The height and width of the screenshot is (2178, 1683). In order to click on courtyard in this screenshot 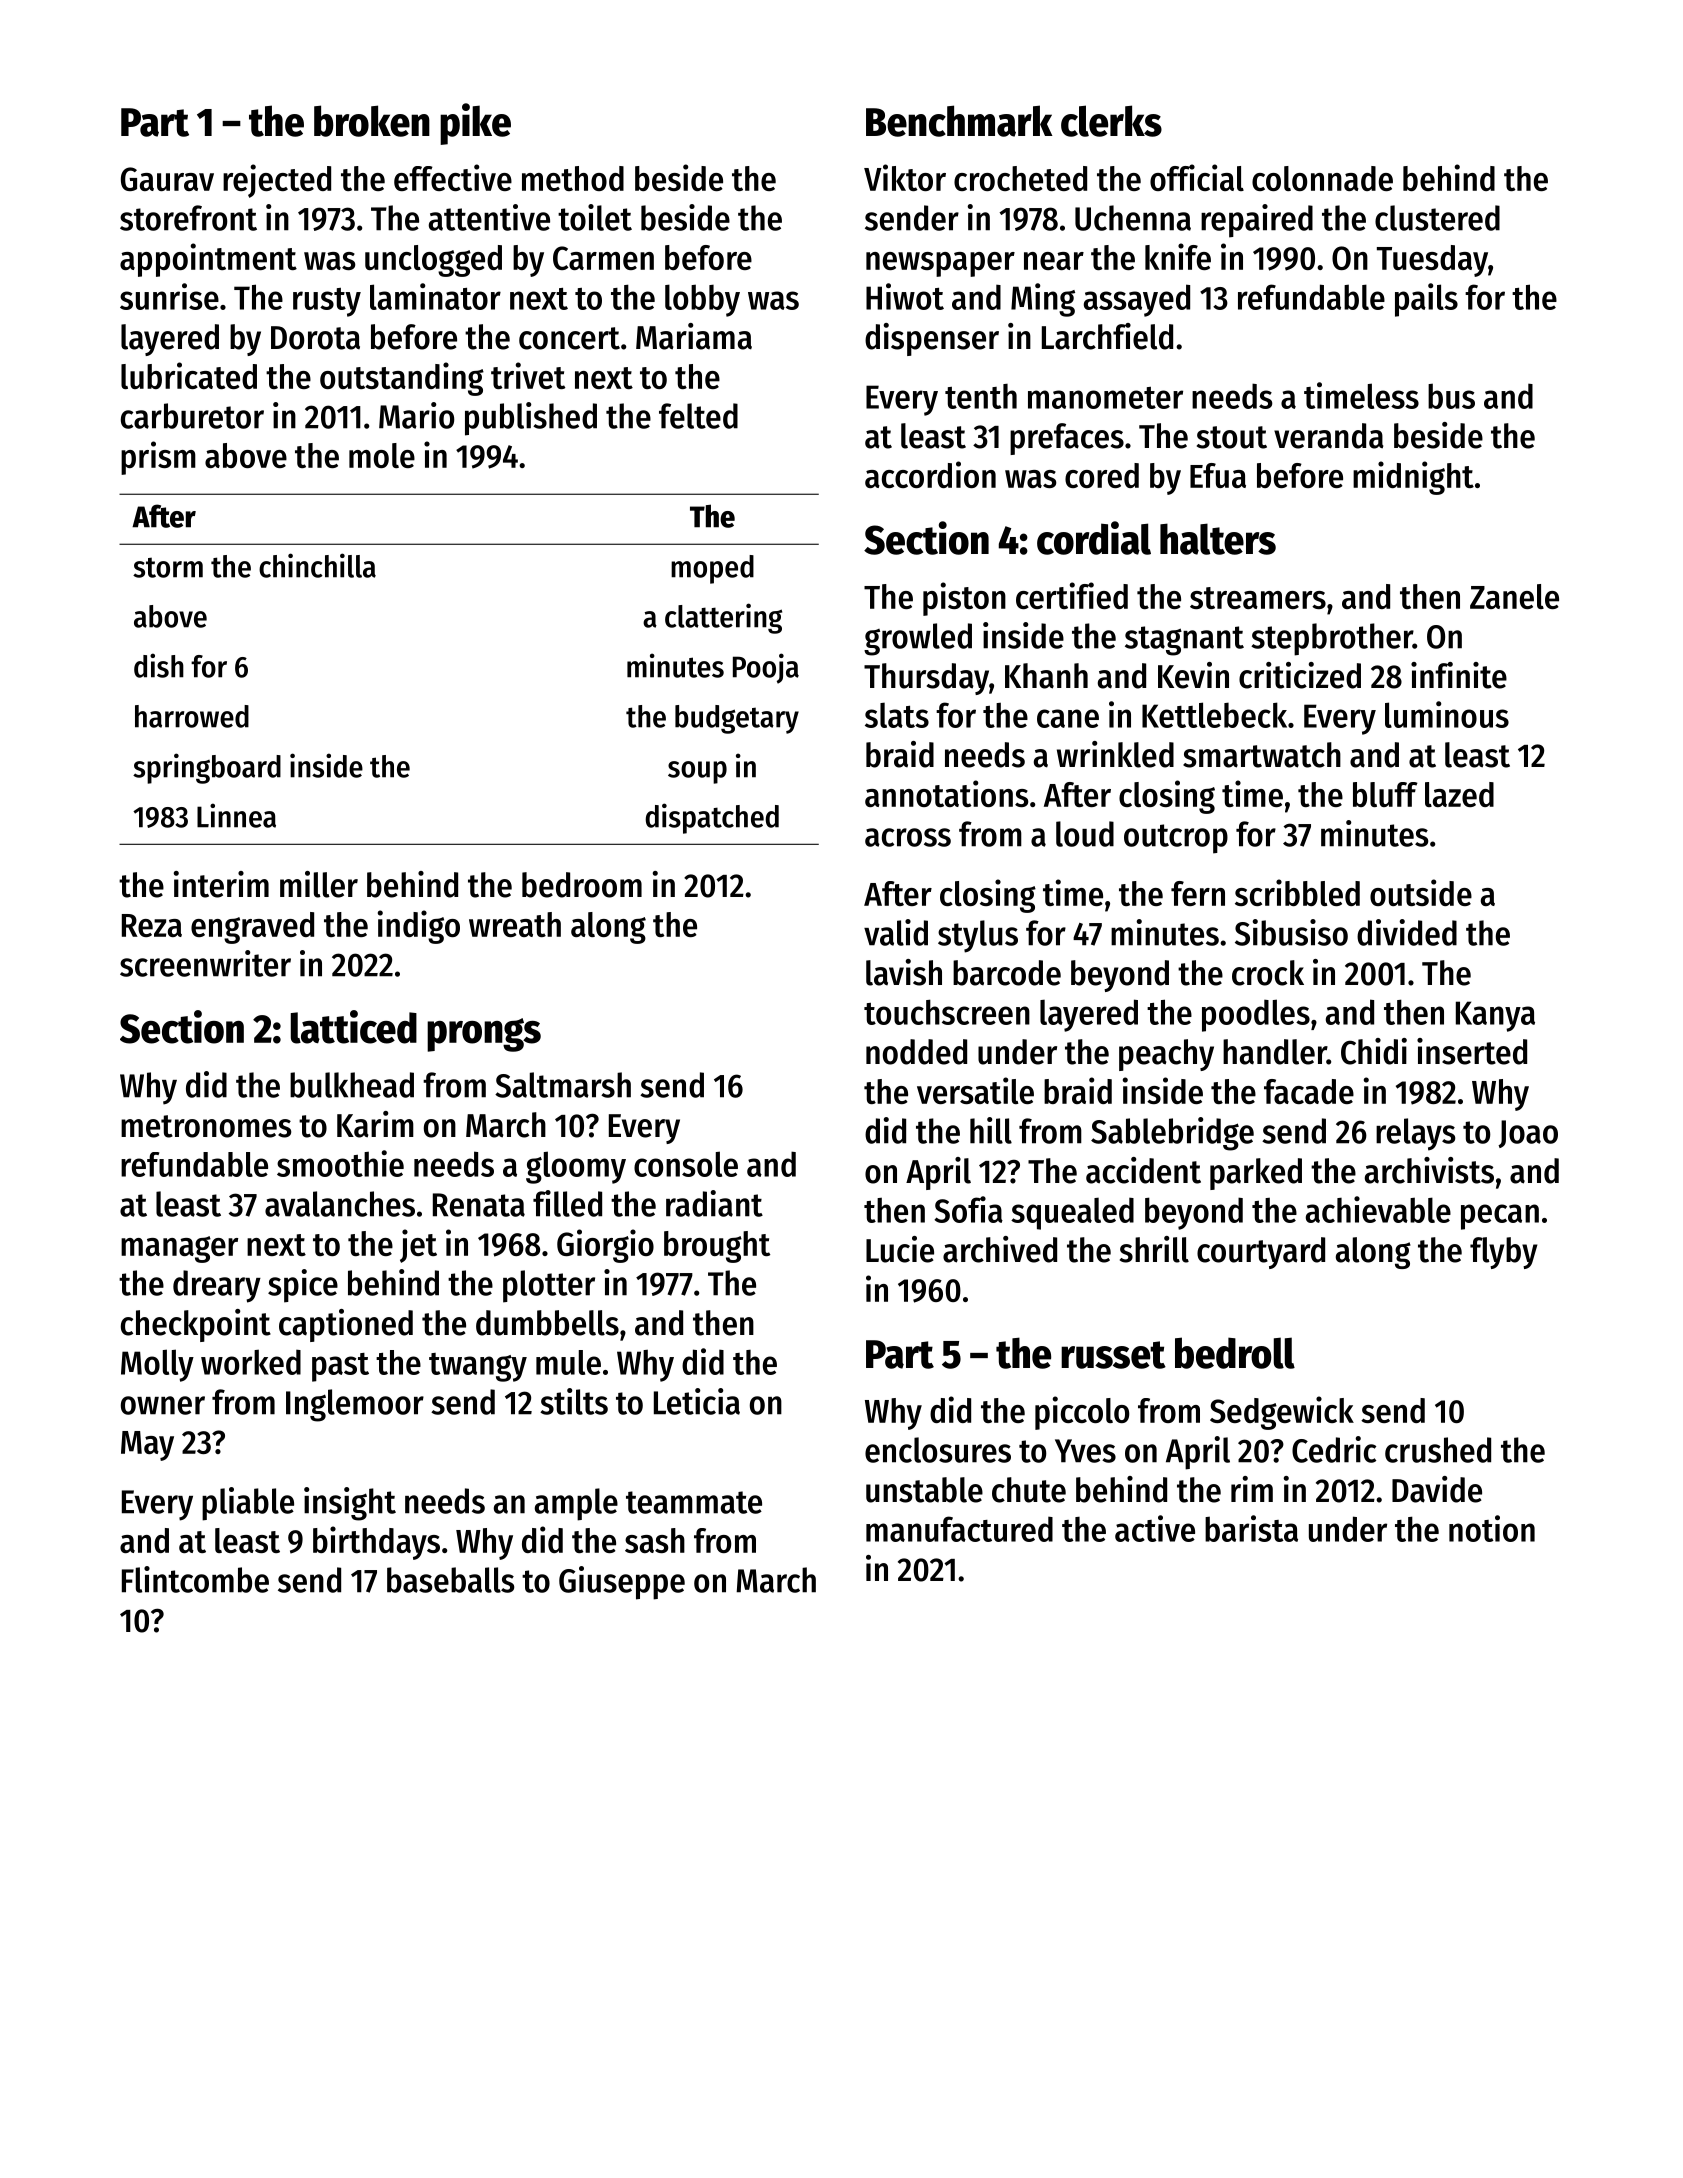, I will do `click(1261, 1253)`.
